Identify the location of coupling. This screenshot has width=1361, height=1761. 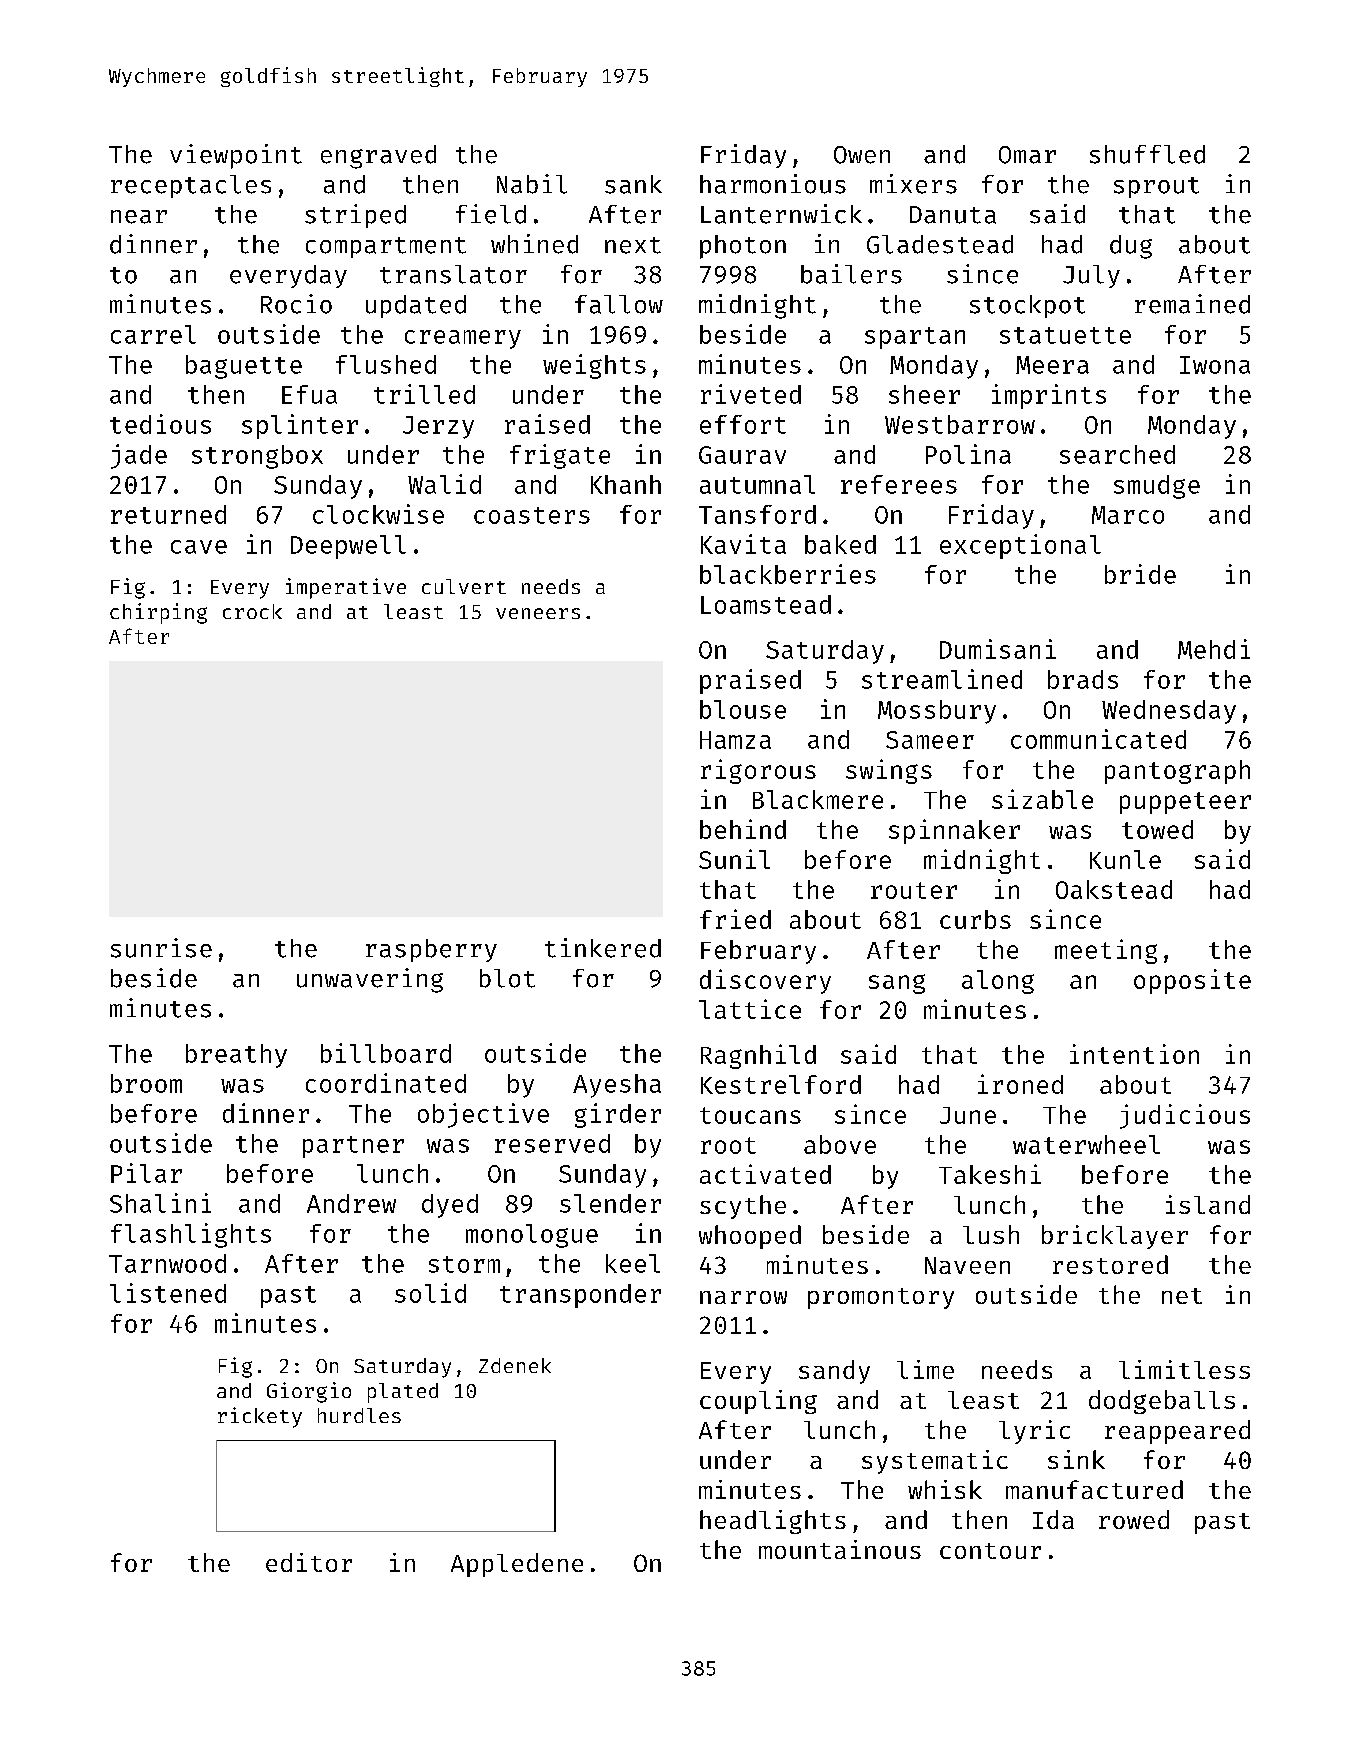
(758, 1402).
